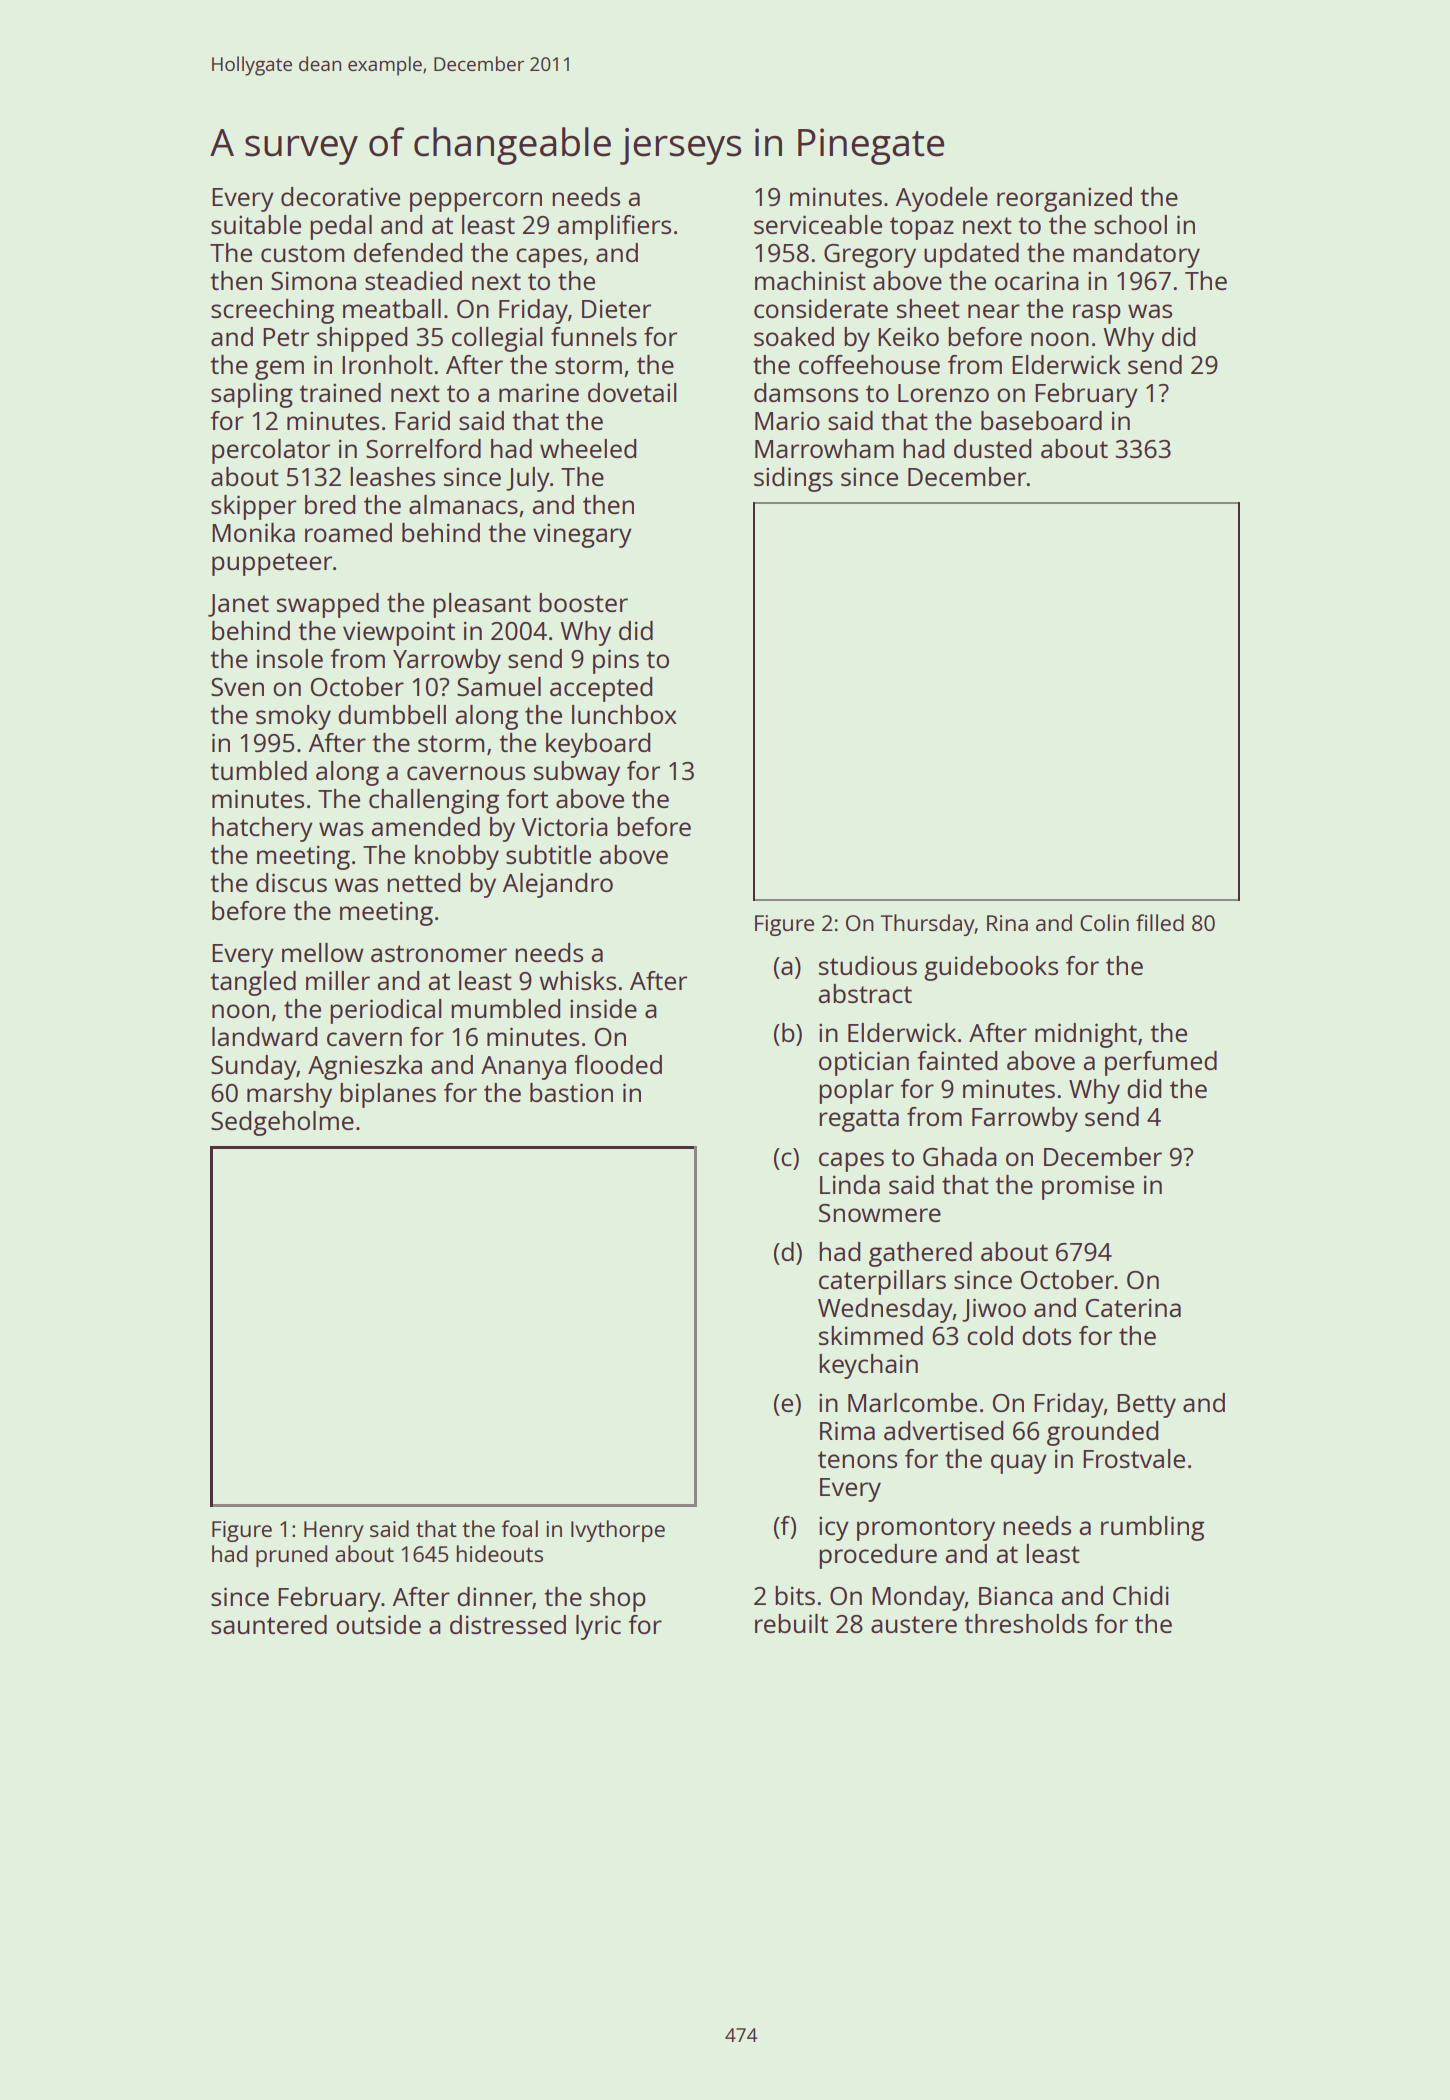  I want to click on hideouts, so click(500, 1553).
